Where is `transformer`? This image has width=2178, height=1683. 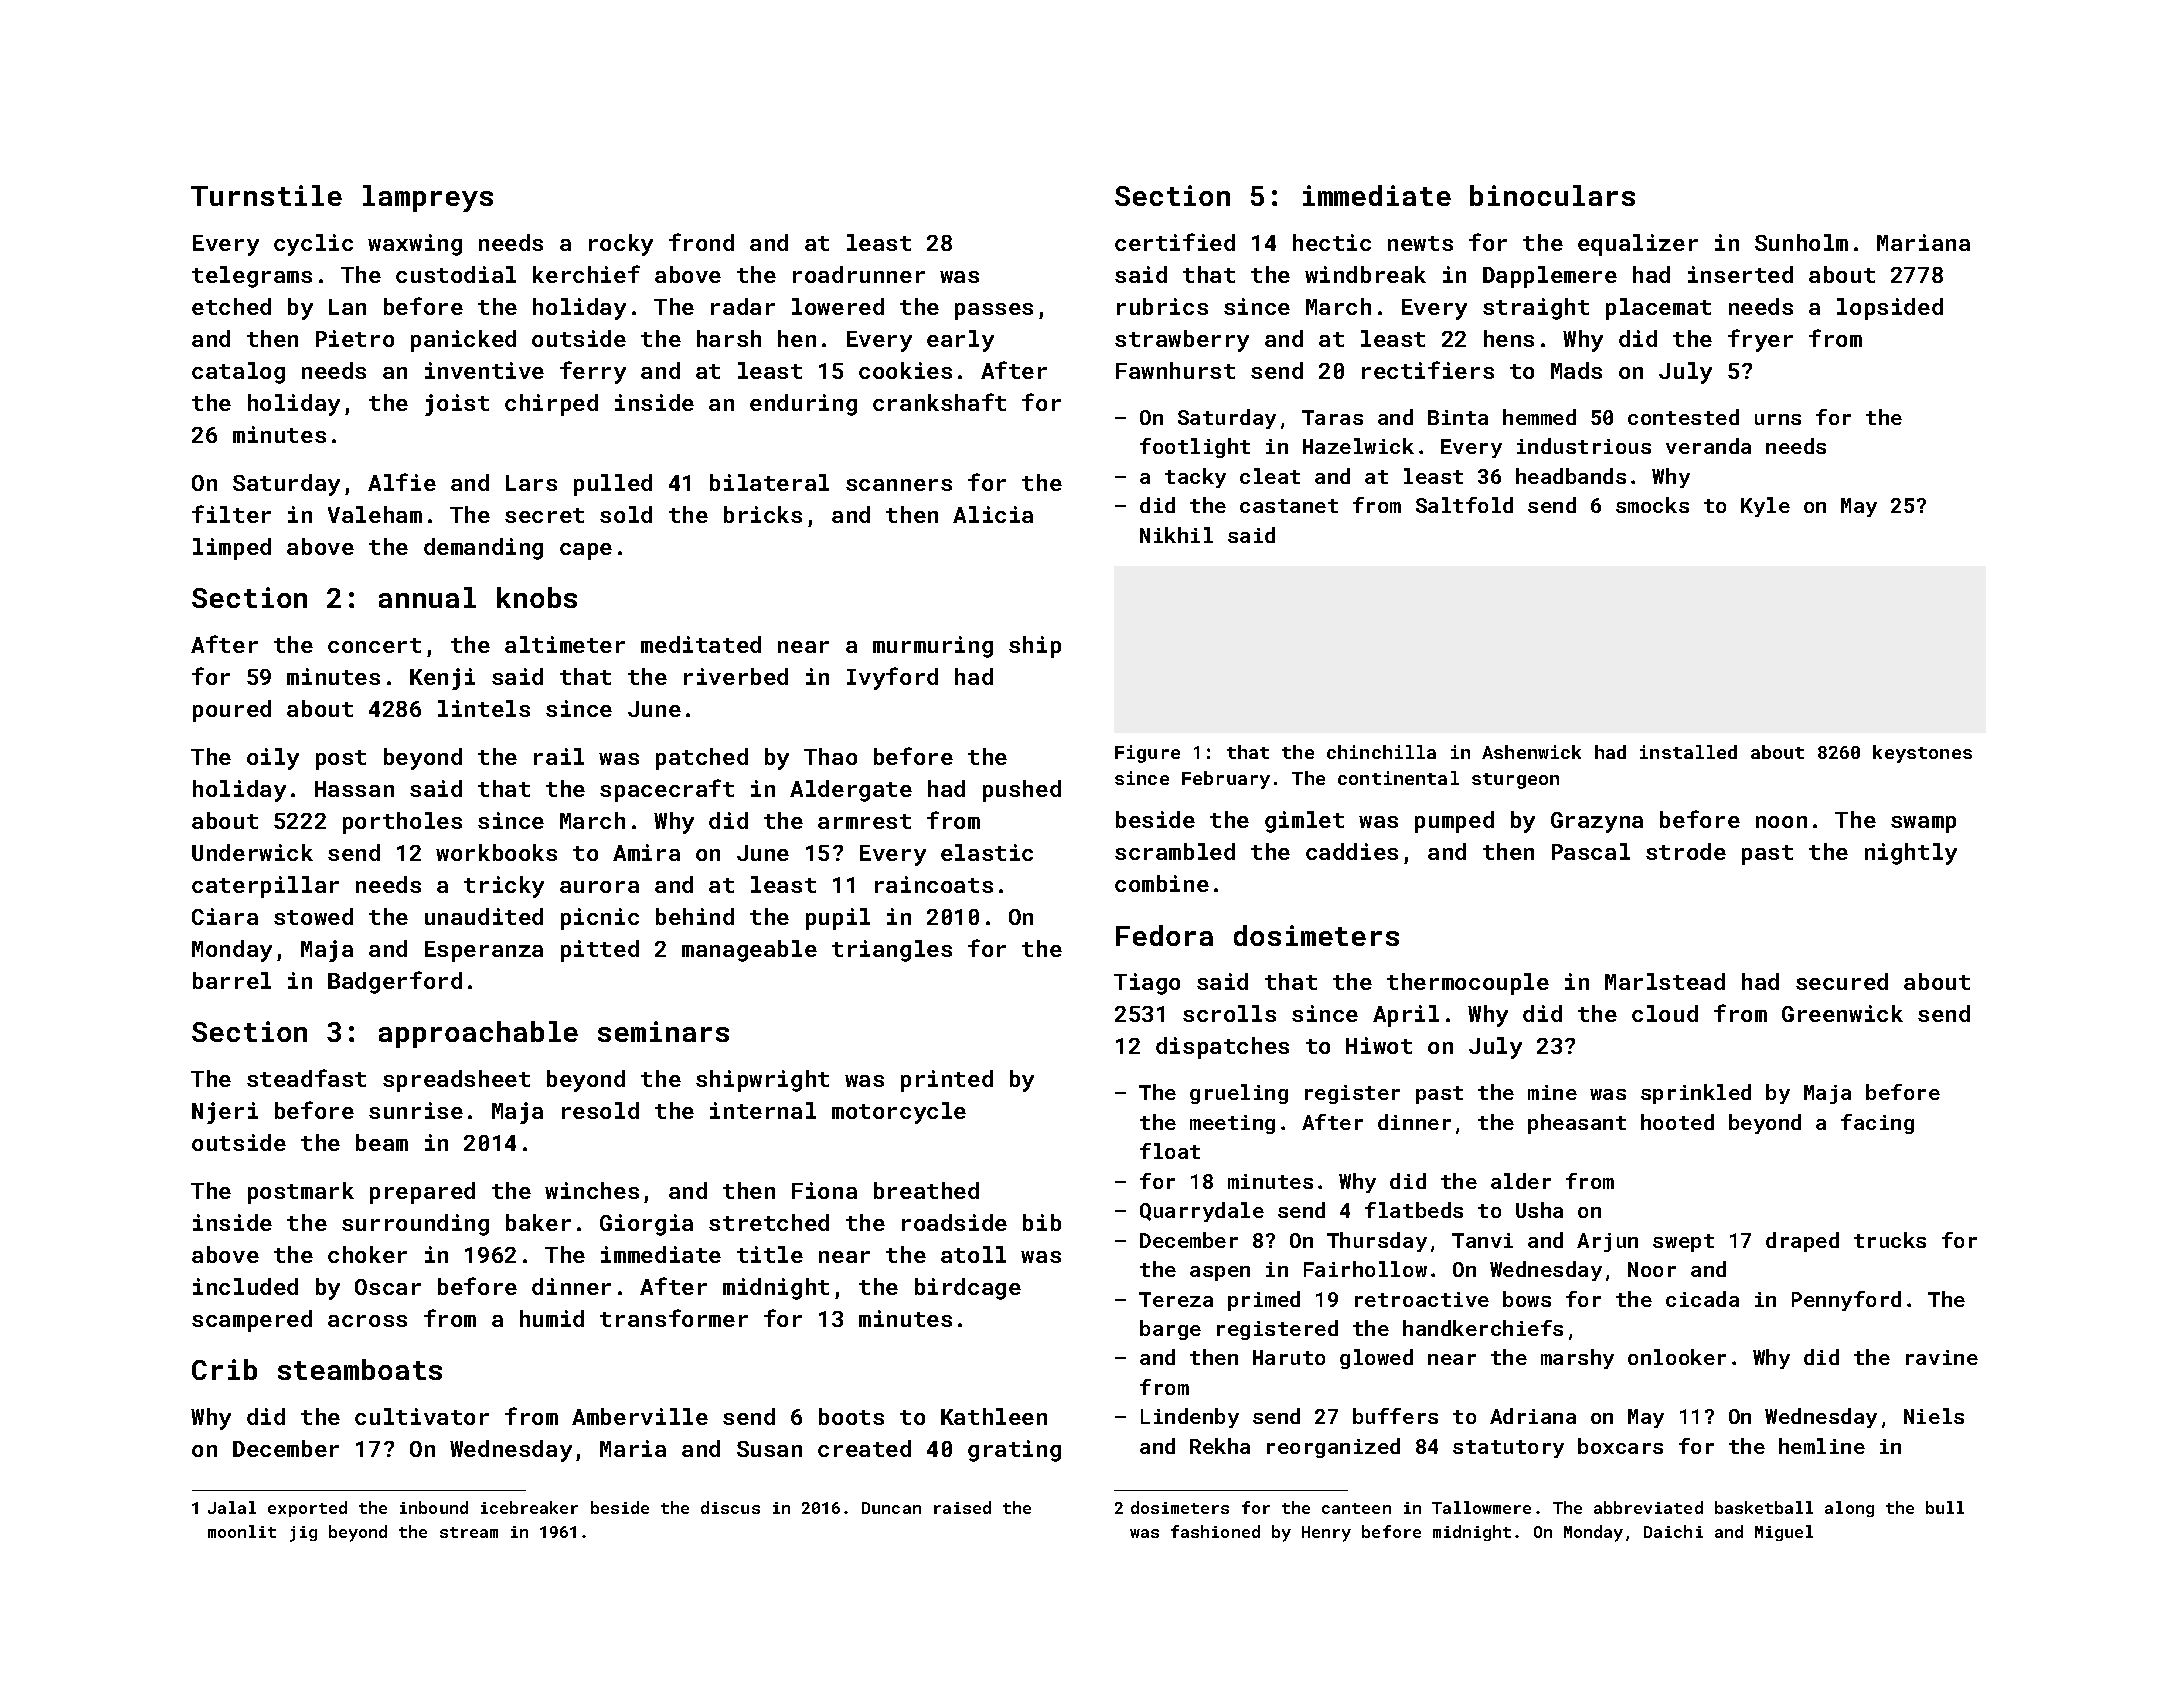
transformer is located at coordinates (674, 1318).
